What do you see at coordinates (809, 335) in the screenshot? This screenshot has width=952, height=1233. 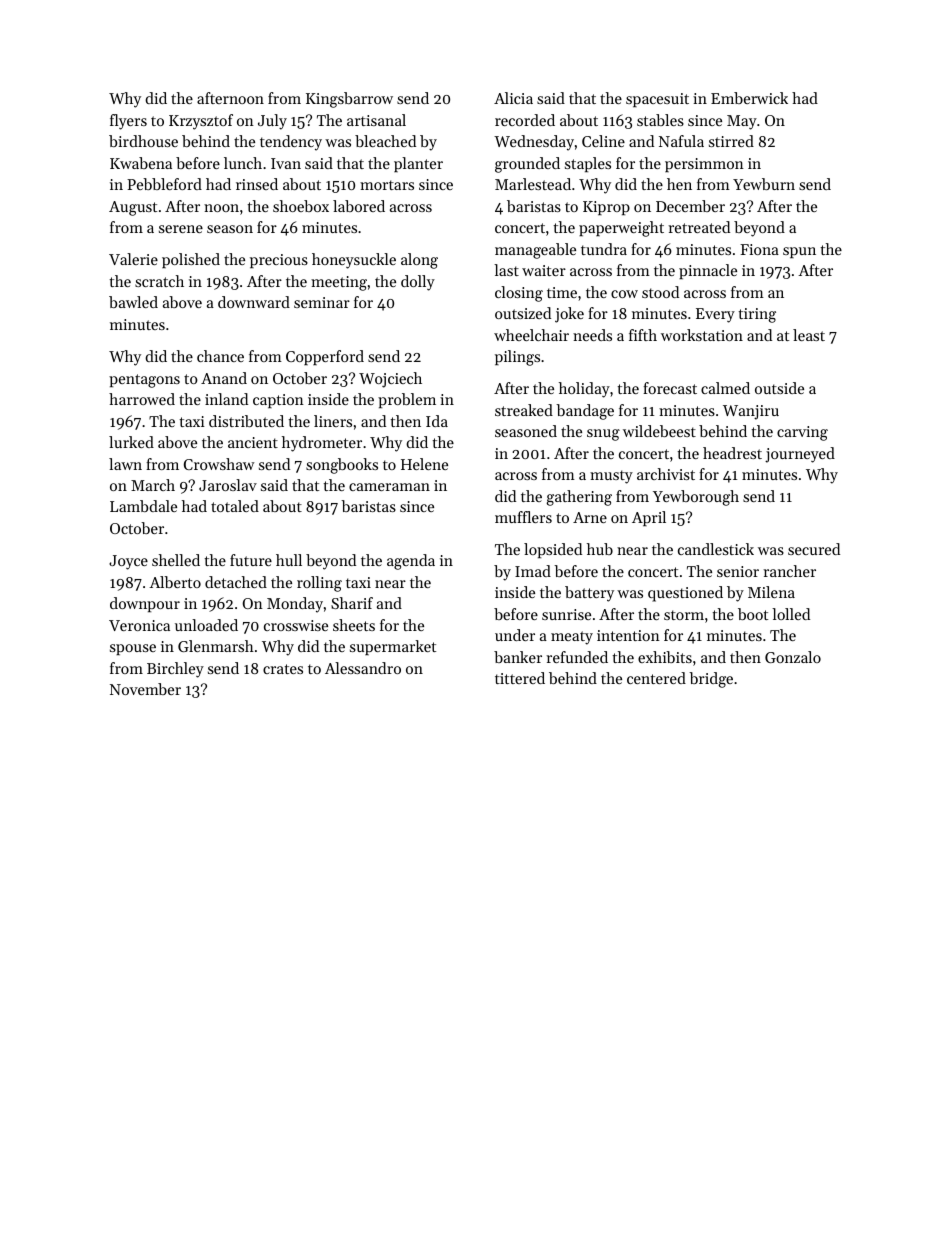 I see `least` at bounding box center [809, 335].
